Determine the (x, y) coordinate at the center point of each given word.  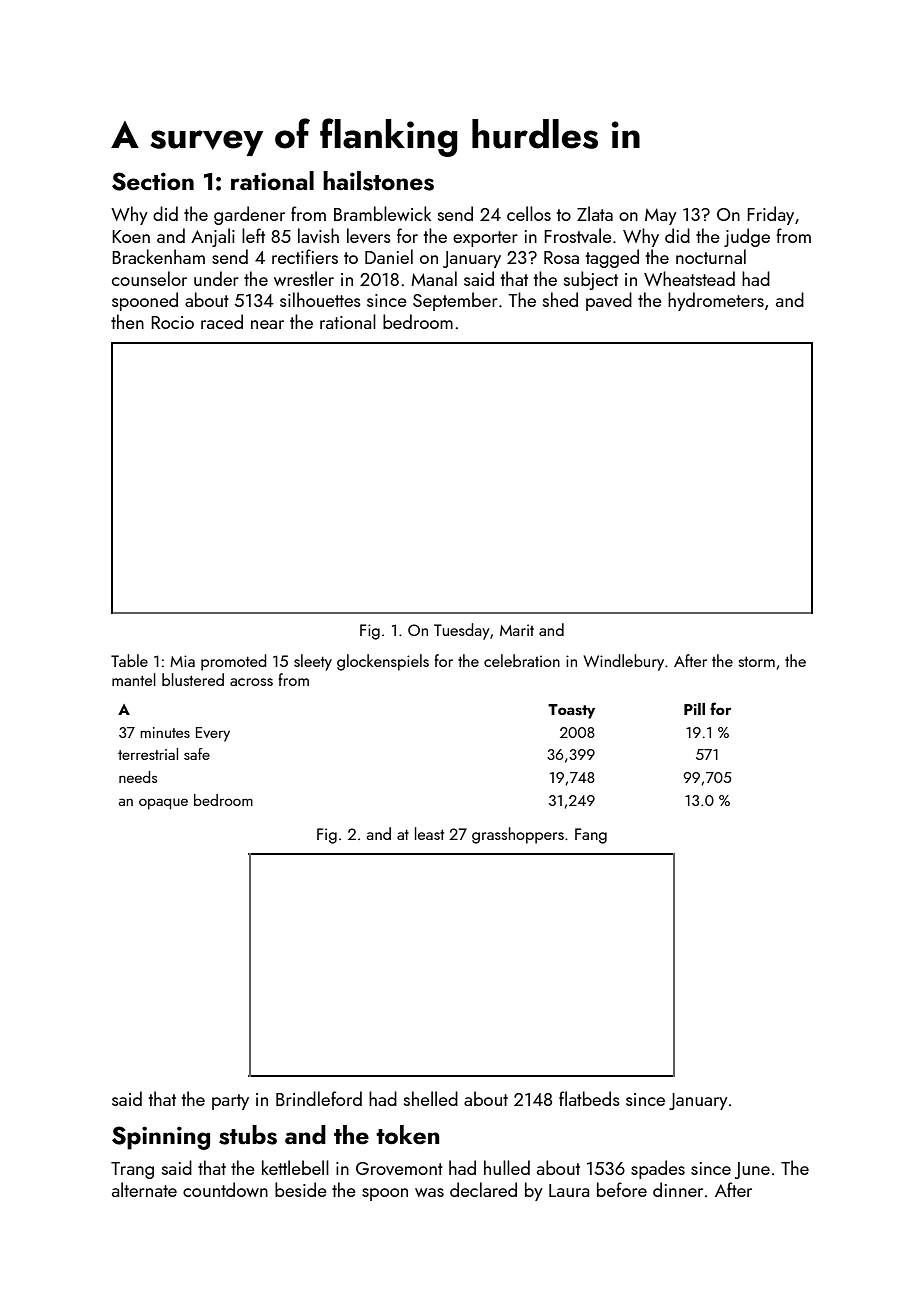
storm (756, 661)
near (267, 324)
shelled (431, 1098)
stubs (248, 1135)
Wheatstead (689, 278)
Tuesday (462, 631)
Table (129, 660)
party (230, 1102)
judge (747, 237)
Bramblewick (382, 213)
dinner (678, 1189)
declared (483, 1189)
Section (153, 181)
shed (560, 299)
